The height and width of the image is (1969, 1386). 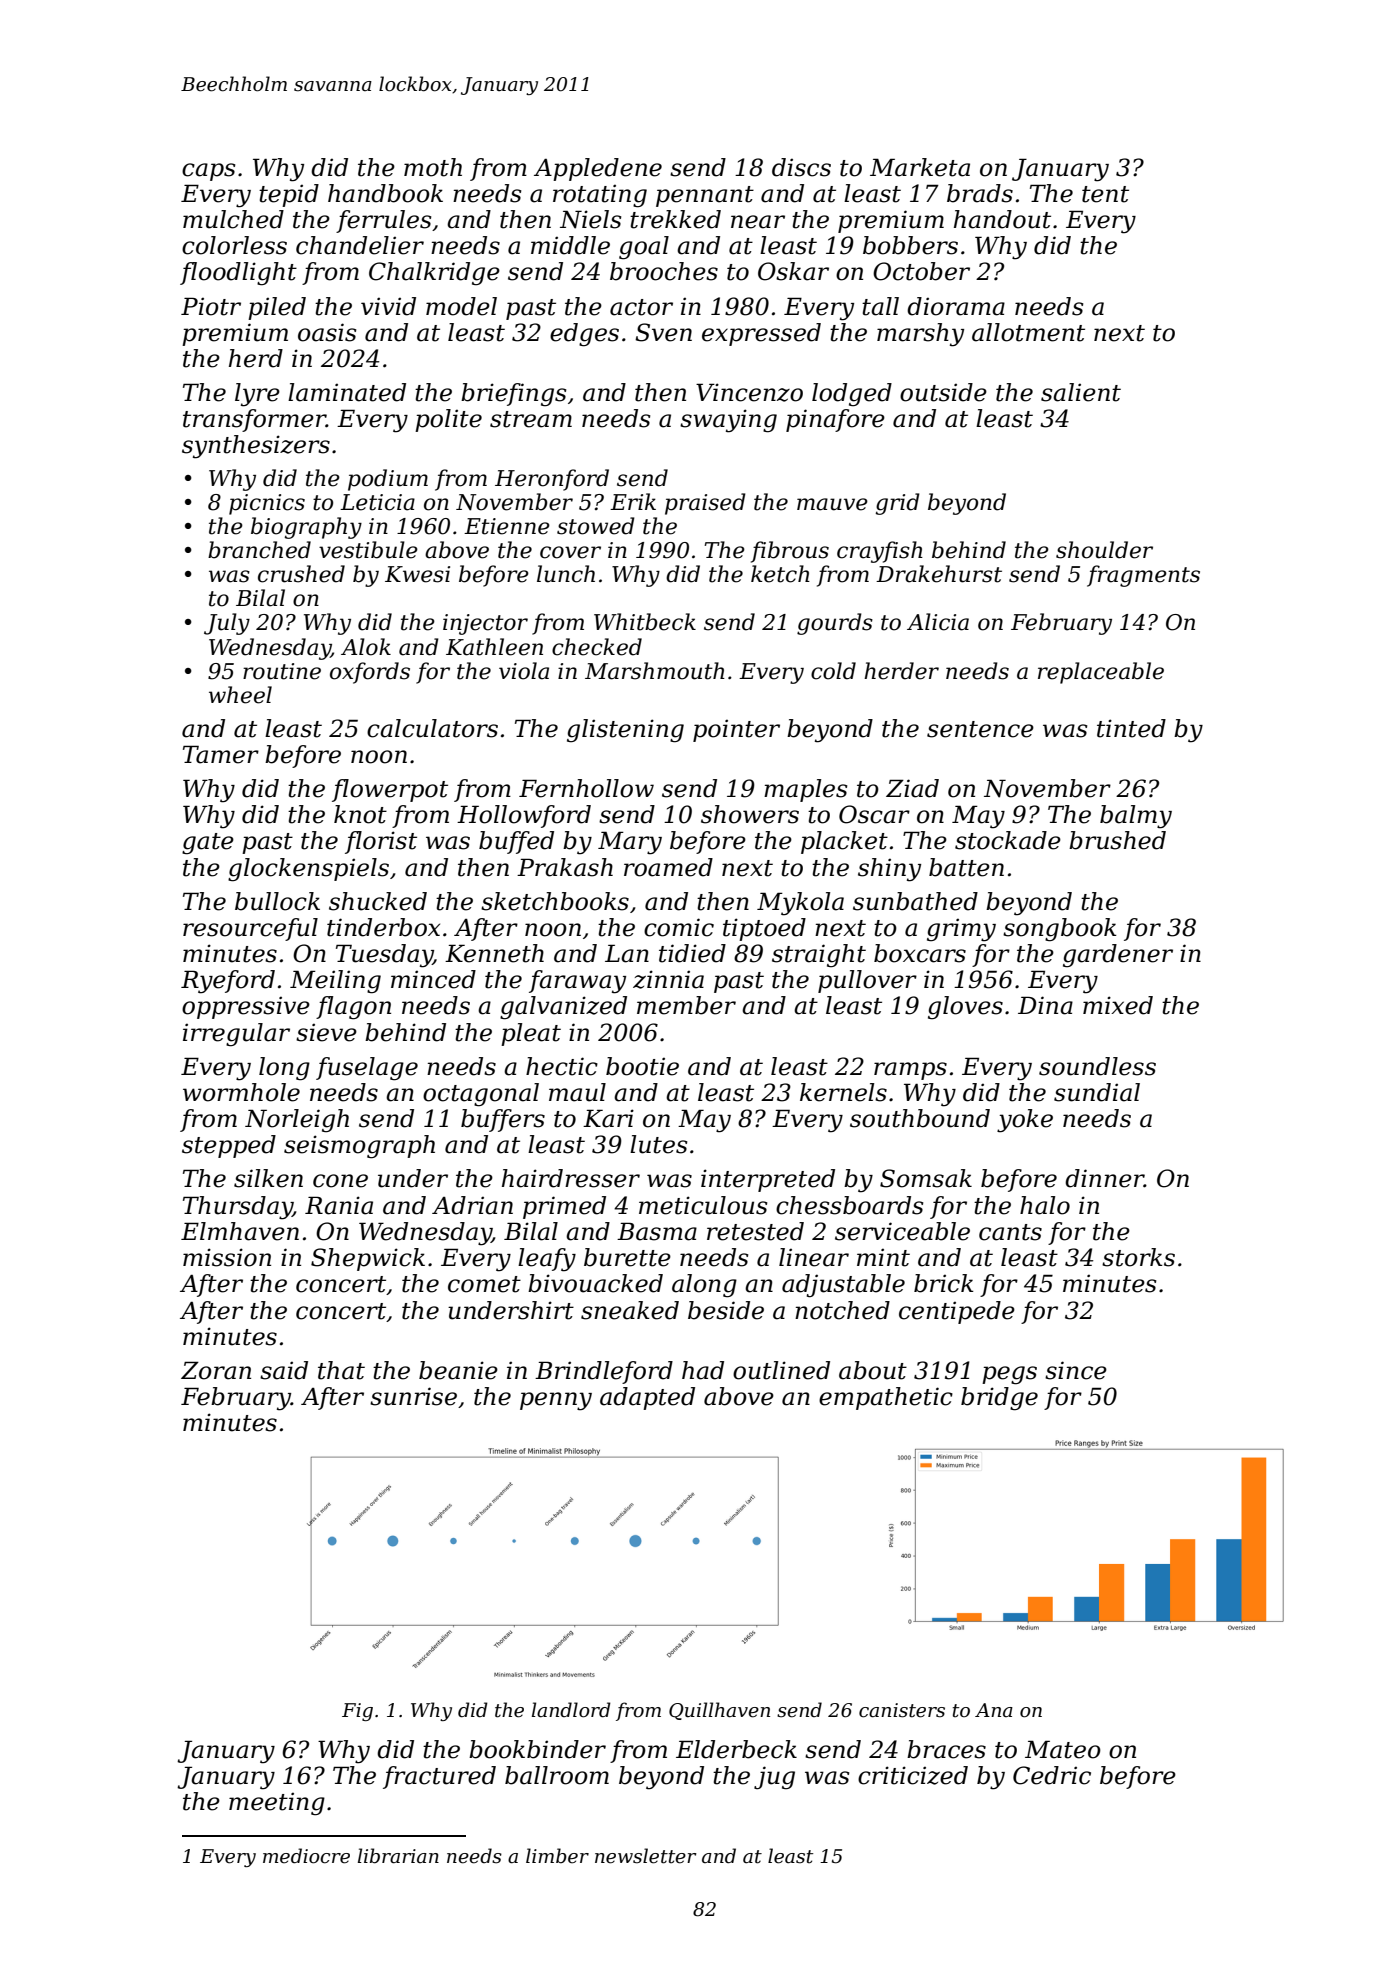 I want to click on dinner, so click(x=1104, y=1178).
